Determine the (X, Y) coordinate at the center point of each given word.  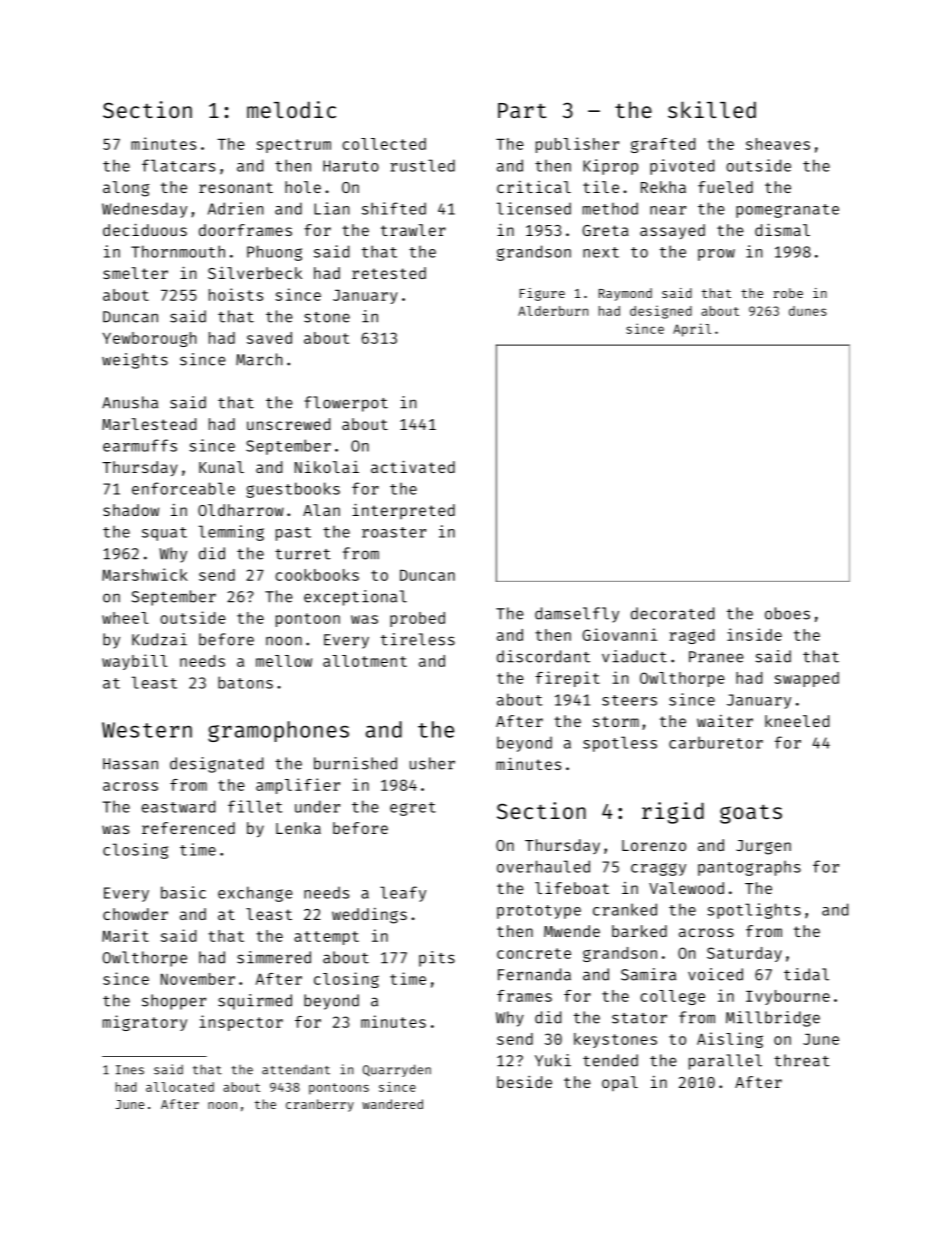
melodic (291, 109)
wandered (392, 1104)
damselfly (577, 615)
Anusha (130, 402)
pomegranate (787, 211)
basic (183, 892)
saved (269, 338)
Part (522, 110)
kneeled (797, 721)
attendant (296, 1070)
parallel (725, 1062)
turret (303, 554)
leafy (403, 894)
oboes (787, 613)
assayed (672, 231)
